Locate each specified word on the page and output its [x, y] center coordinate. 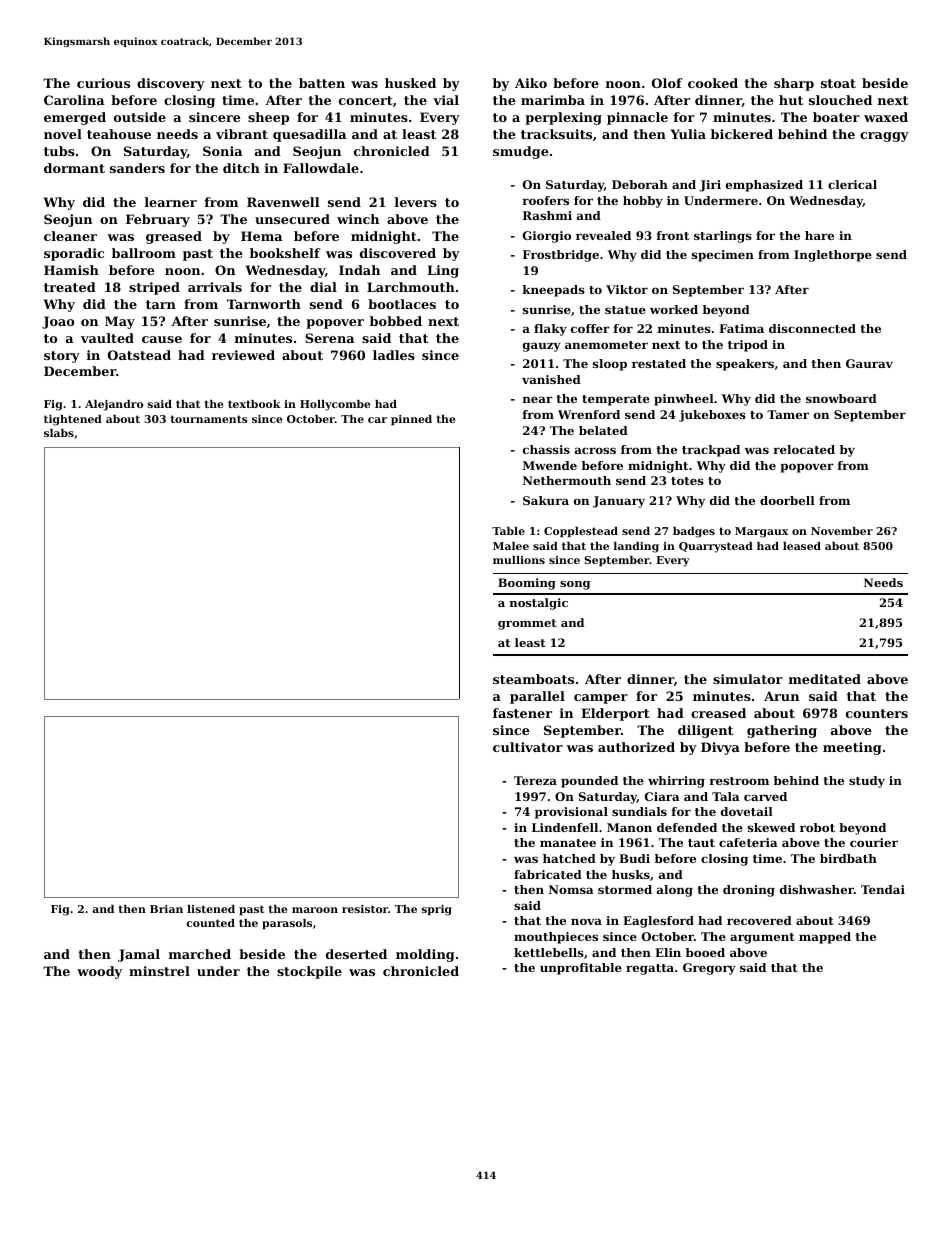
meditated [825, 679]
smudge [521, 152]
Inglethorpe [833, 256]
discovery [171, 84]
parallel [537, 697]
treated [70, 287]
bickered [742, 134]
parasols [287, 924]
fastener [522, 713]
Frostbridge [561, 256]
